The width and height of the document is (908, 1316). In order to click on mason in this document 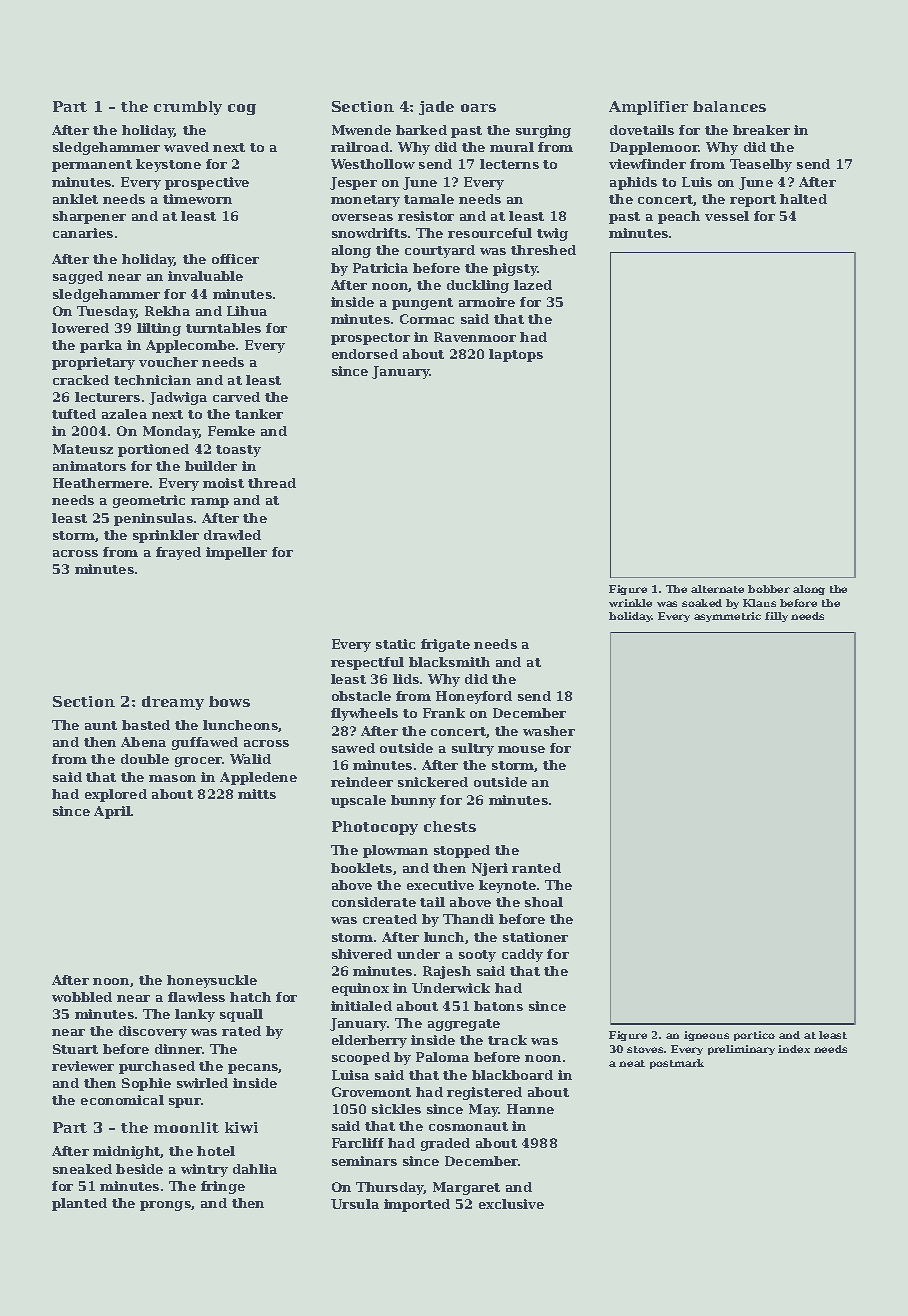, I will do `click(172, 778)`.
